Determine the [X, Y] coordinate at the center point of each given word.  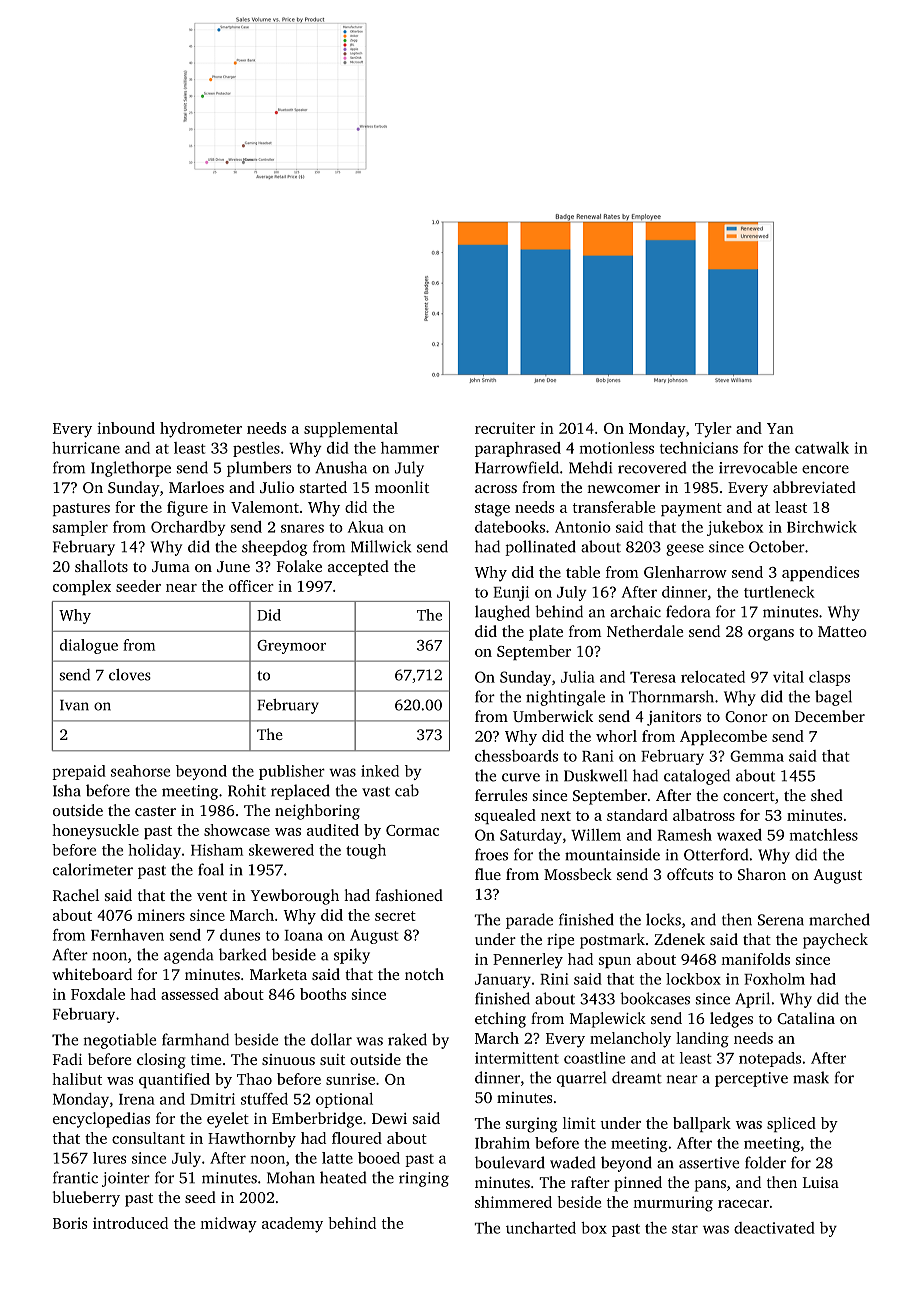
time [206, 1059]
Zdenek [679, 939]
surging [531, 1125]
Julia [578, 677]
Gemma [757, 756]
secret [395, 916]
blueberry [86, 1199]
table [583, 572]
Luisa [821, 1182]
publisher [292, 772]
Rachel [76, 895]
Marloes [196, 487]
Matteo [842, 631]
